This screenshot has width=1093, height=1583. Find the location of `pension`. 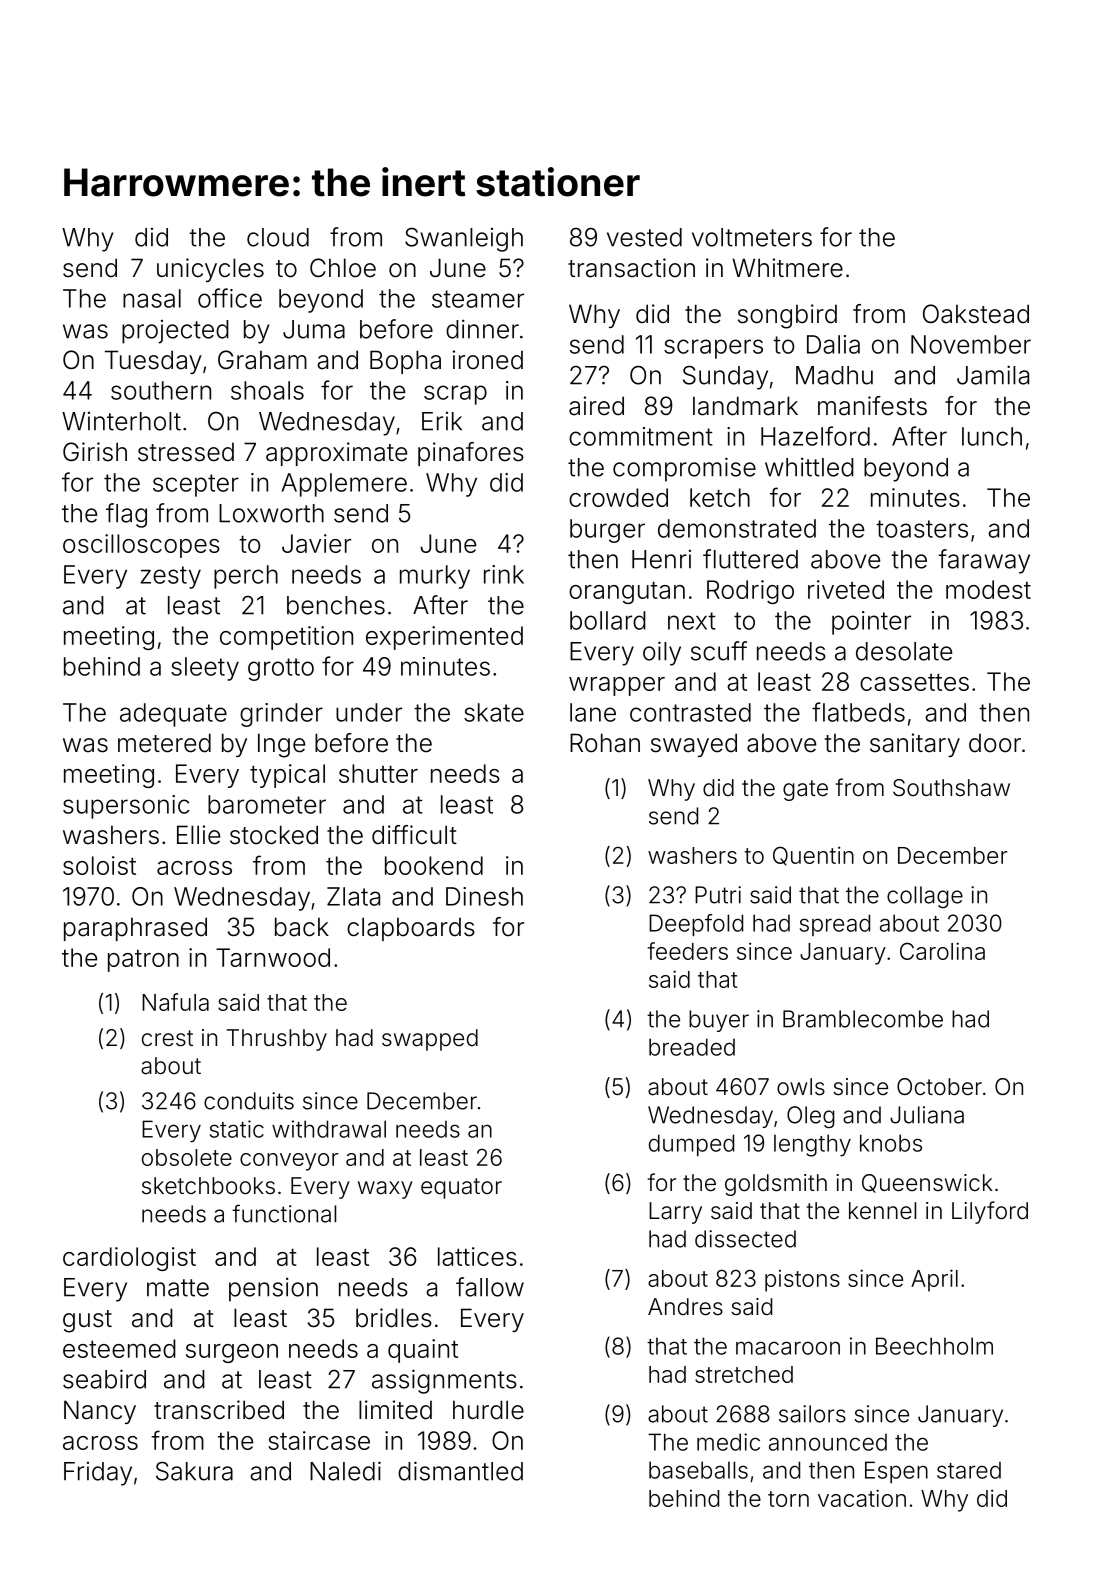

pension is located at coordinates (273, 1289).
